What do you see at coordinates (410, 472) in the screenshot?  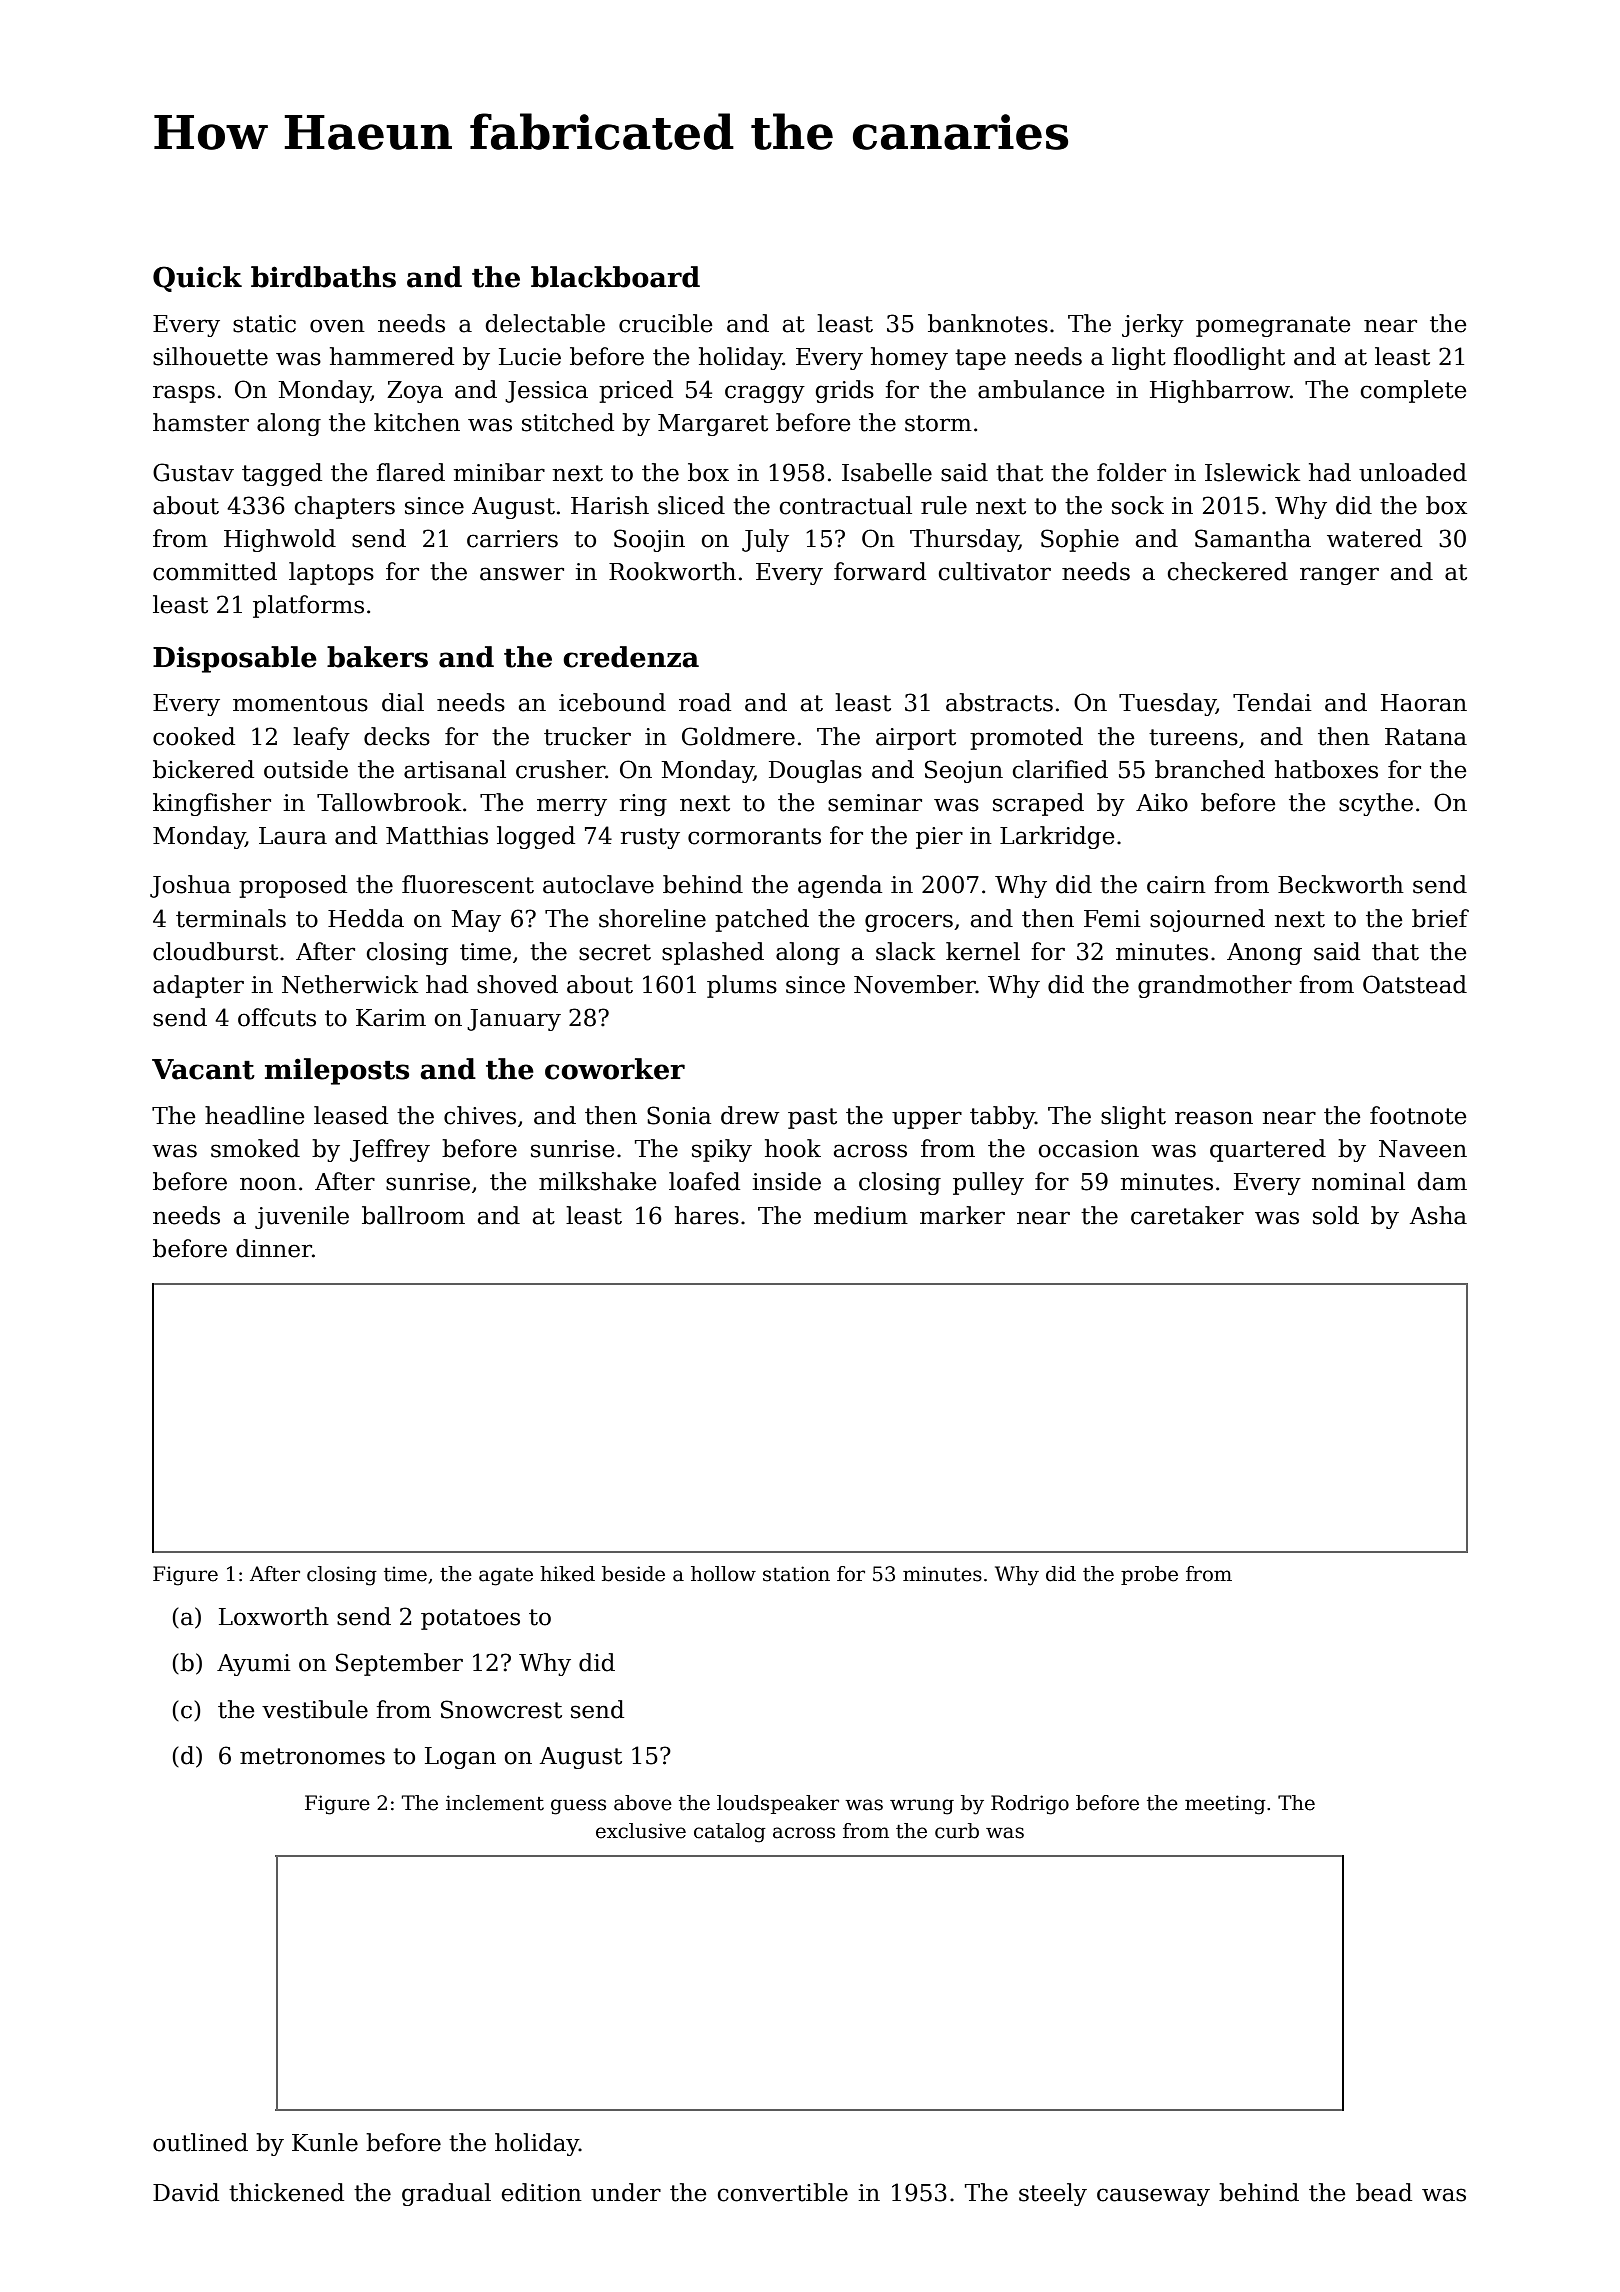 I see `flared` at bounding box center [410, 472].
